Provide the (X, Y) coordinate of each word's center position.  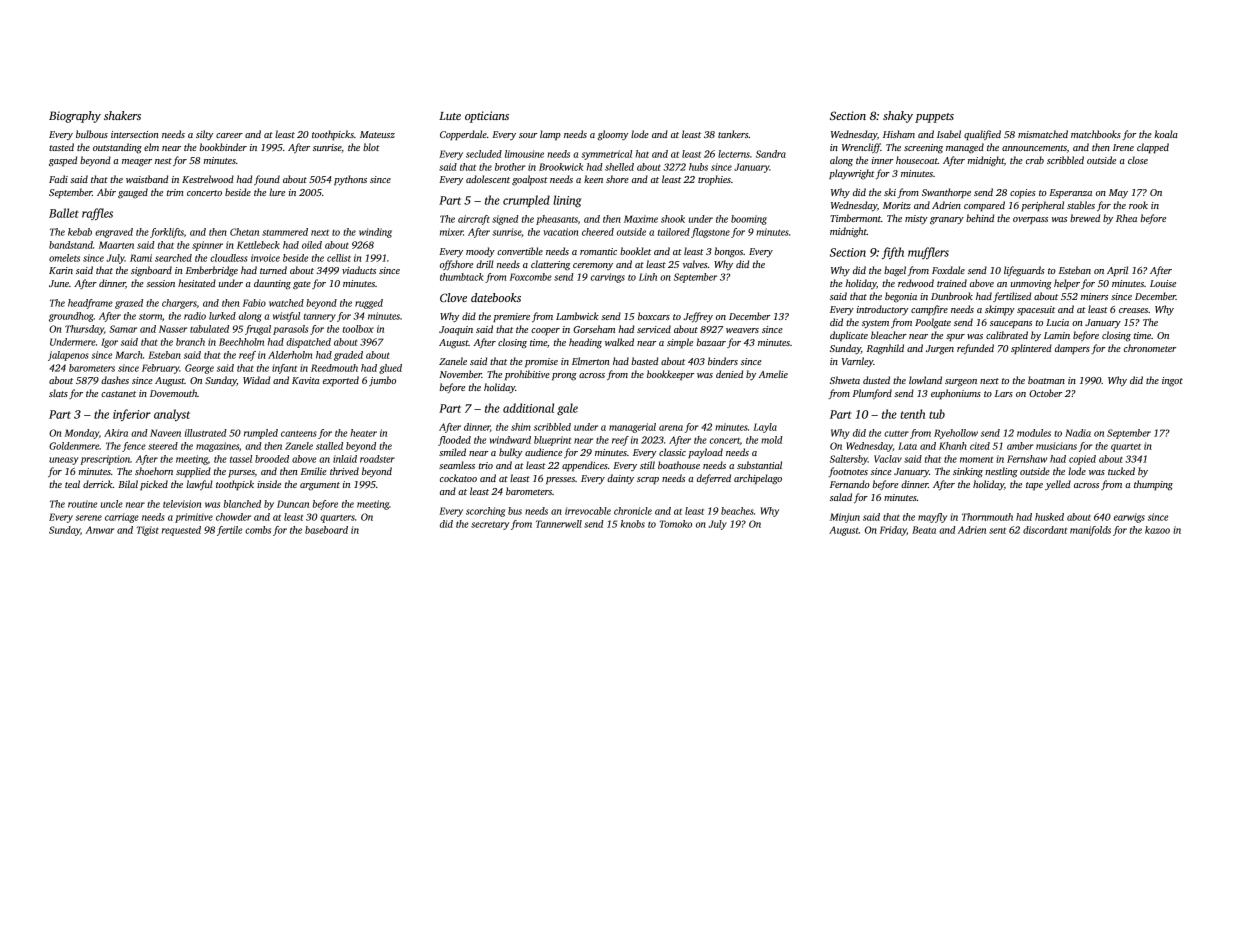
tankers (733, 134)
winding (375, 233)
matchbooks (1096, 134)
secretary (490, 526)
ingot (1172, 382)
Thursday (84, 330)
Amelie (773, 374)
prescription (105, 460)
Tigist (147, 531)
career (229, 135)
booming (749, 220)
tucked (1121, 471)
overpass (1030, 220)
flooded (454, 441)
